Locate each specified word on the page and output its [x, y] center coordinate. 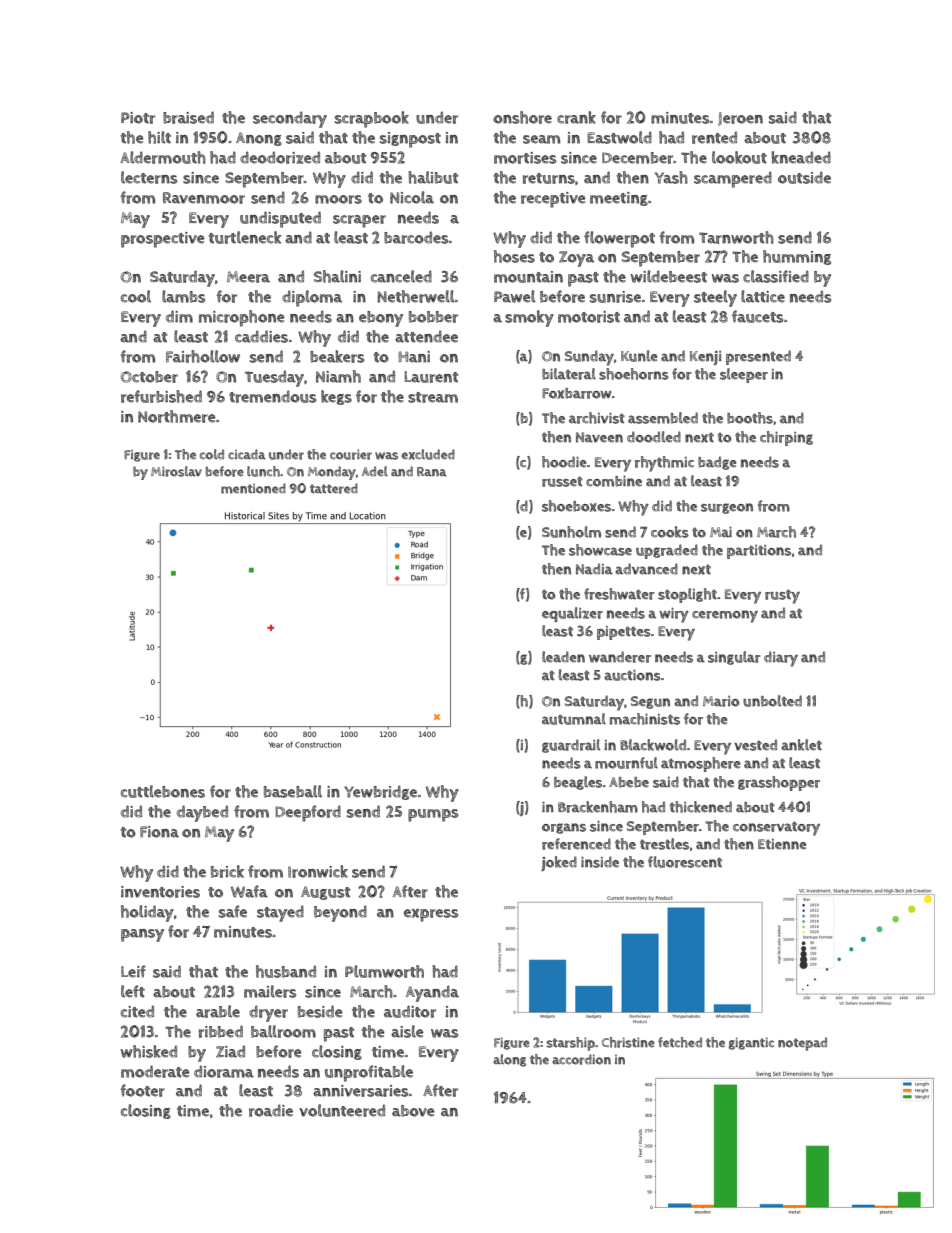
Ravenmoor [204, 198]
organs [564, 828]
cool [136, 296]
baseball [293, 791]
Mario [721, 701]
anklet [801, 745]
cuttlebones [163, 791]
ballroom [283, 1031]
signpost [410, 140]
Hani [414, 357]
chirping [786, 438]
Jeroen [740, 119]
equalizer [572, 614]
